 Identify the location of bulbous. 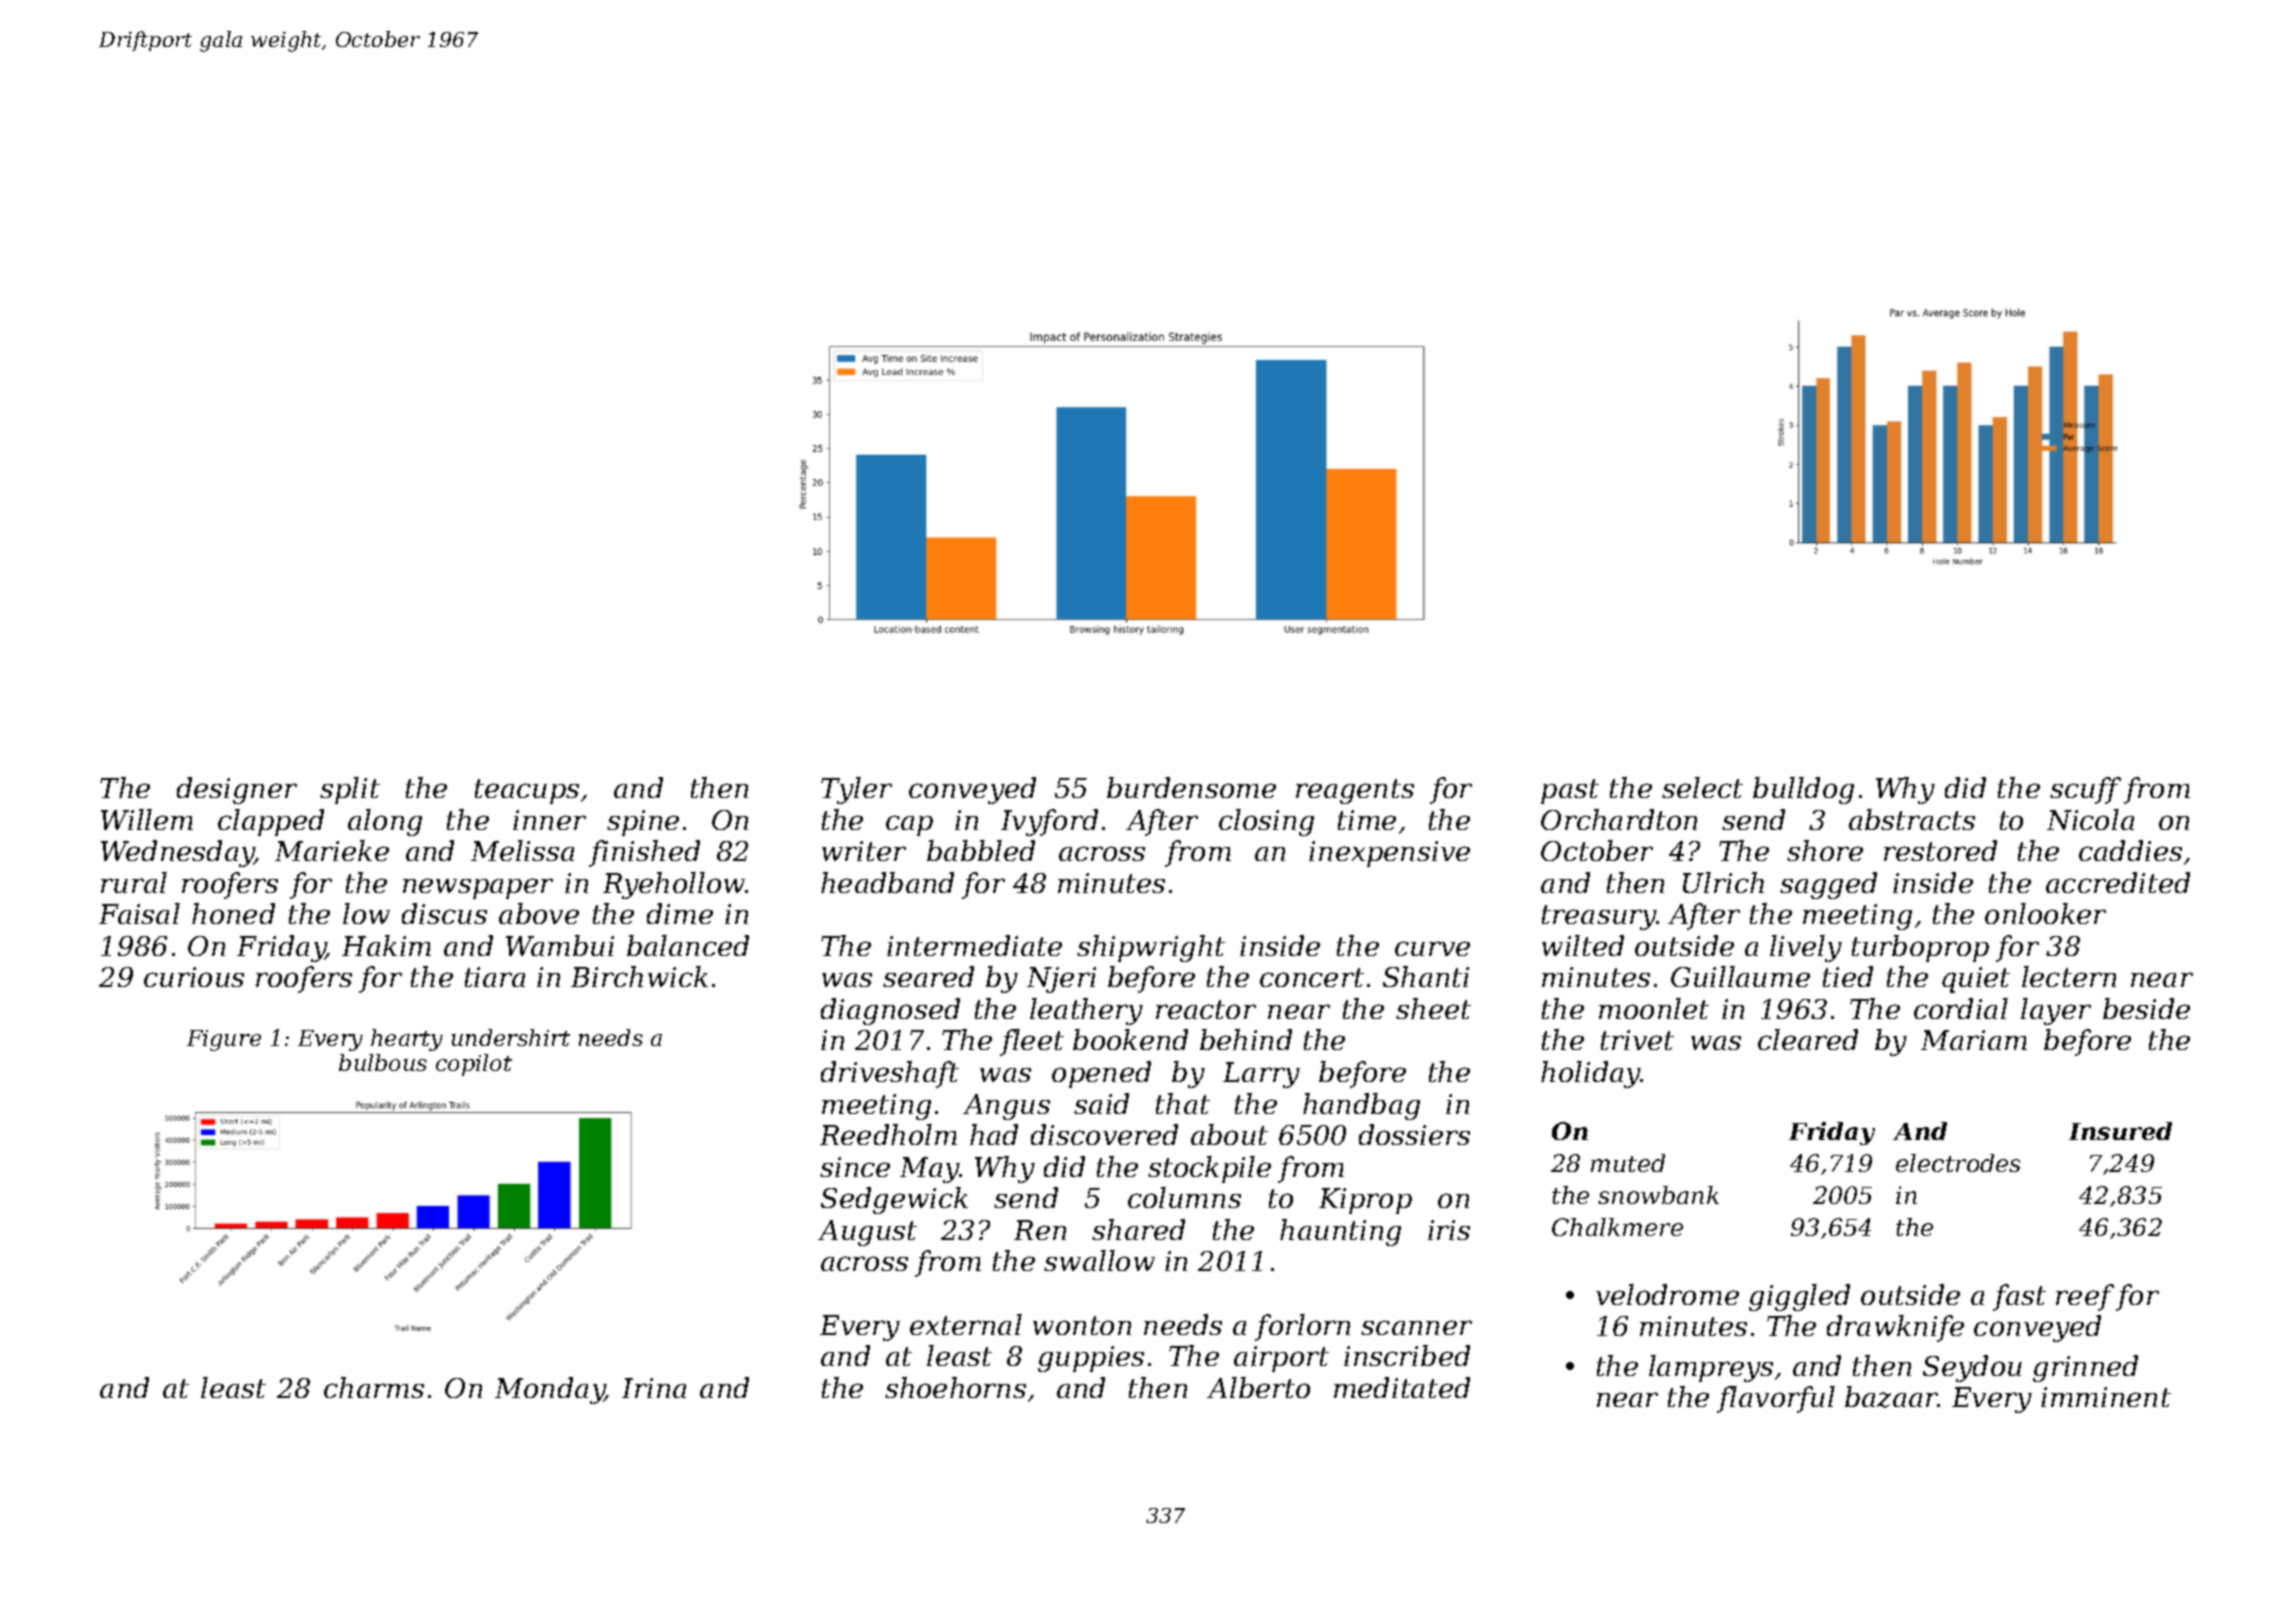
(383, 1062).
